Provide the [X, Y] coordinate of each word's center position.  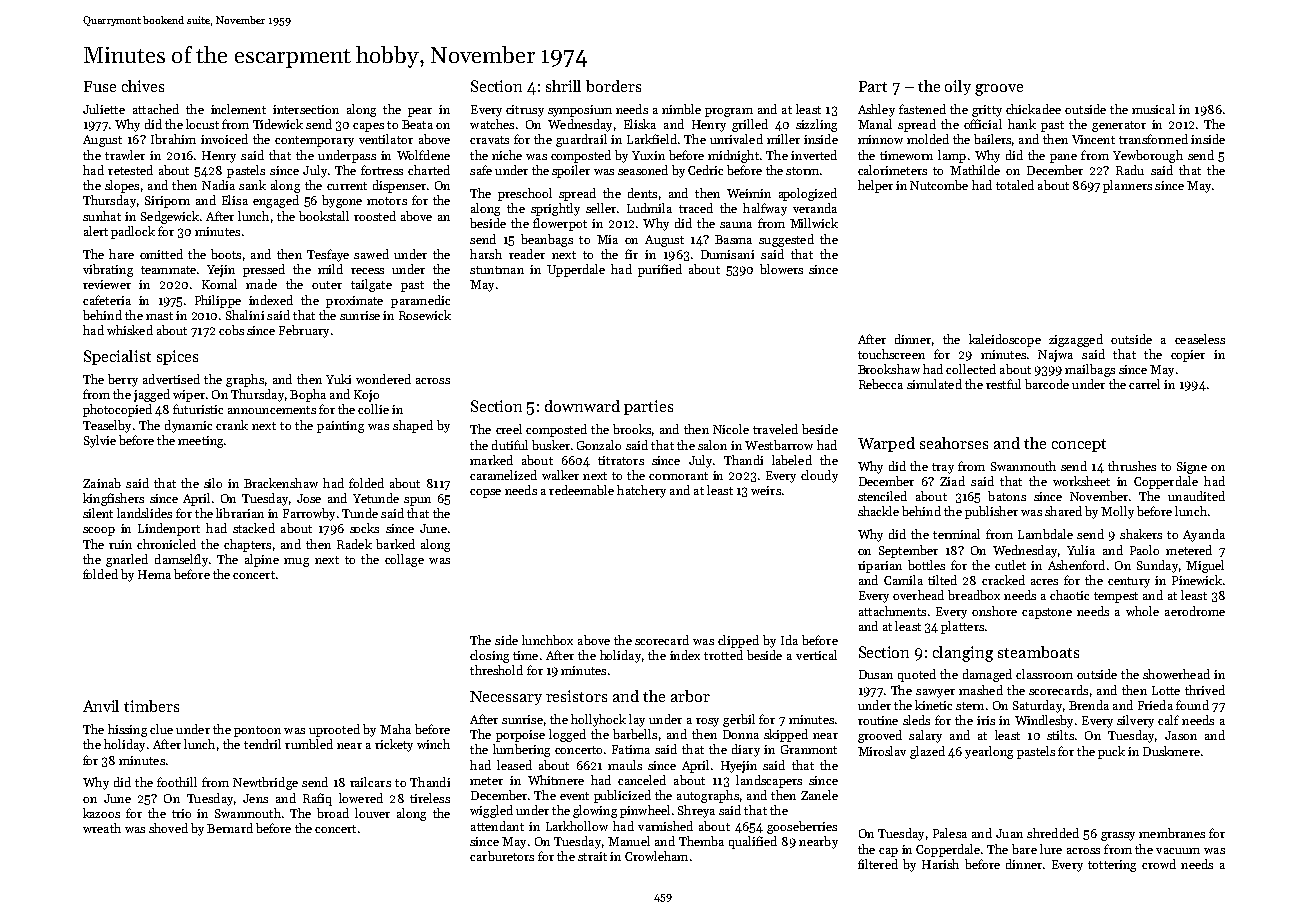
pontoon [257, 731]
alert [96, 231]
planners [1127, 186]
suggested [786, 240]
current [347, 186]
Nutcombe [939, 185]
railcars [370, 782]
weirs [766, 490]
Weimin [749, 193]
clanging [963, 654]
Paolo [1144, 550]
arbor [690, 696]
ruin [120, 544]
